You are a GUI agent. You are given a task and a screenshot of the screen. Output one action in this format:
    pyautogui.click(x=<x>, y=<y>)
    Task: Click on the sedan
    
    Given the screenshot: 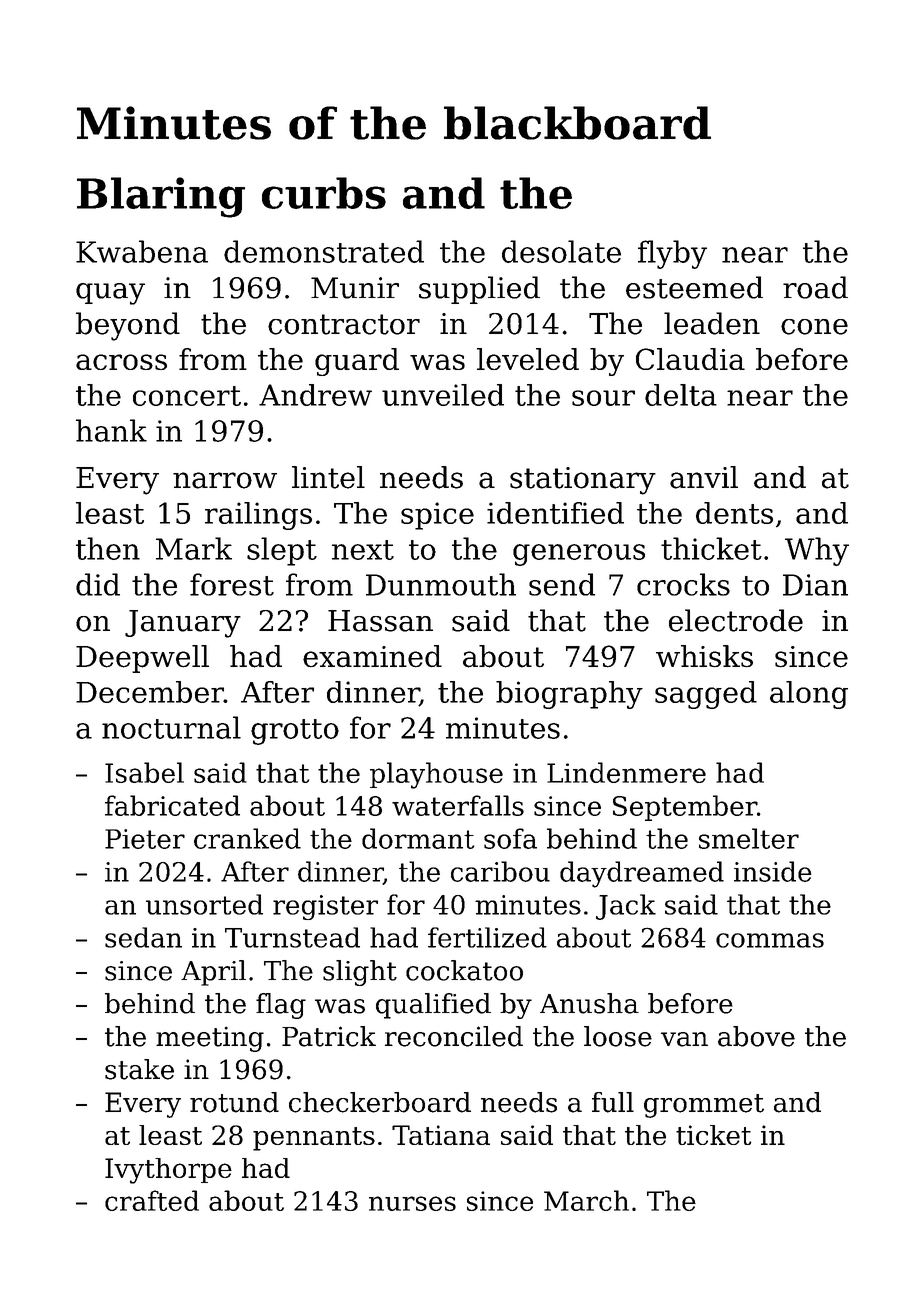 What is the action you would take?
    pyautogui.click(x=143, y=937)
